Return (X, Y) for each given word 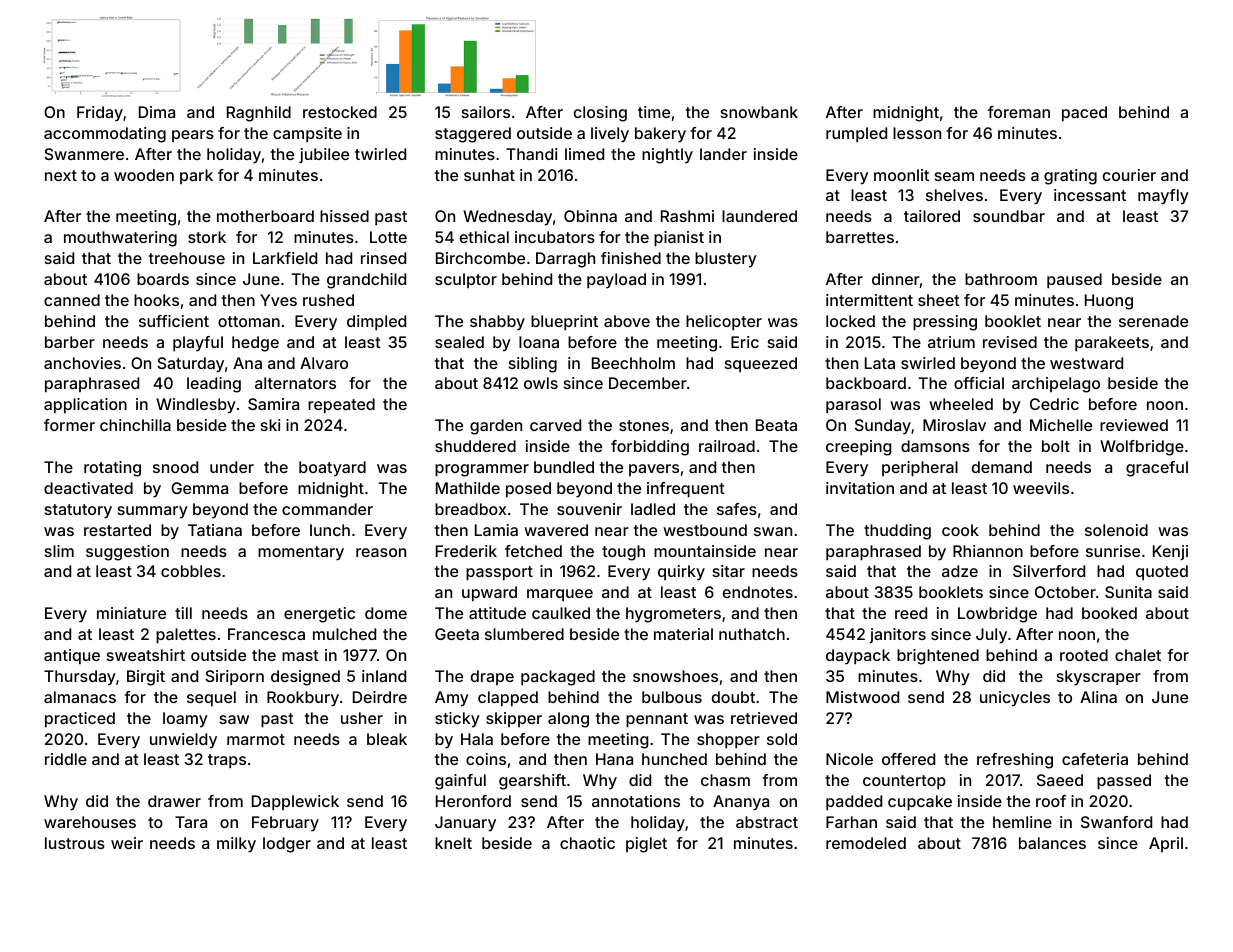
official (979, 383)
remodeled (866, 843)
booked (1109, 613)
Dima (157, 112)
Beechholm (633, 363)
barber (70, 342)
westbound (705, 530)
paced (1084, 114)
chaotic (587, 843)
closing (600, 114)
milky (236, 845)
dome (386, 613)
